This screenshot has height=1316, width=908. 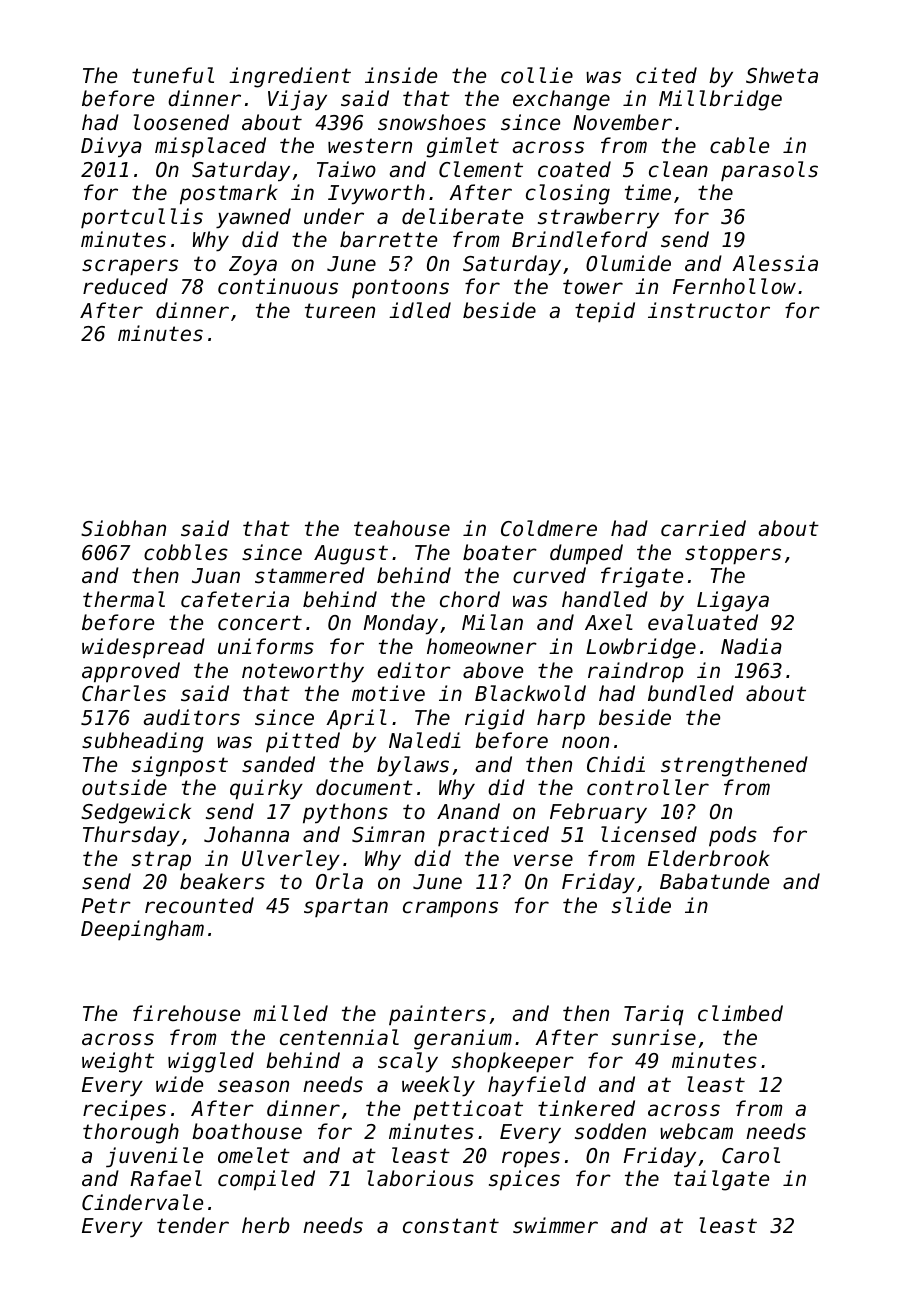 What do you see at coordinates (334, 216) in the screenshot?
I see `under` at bounding box center [334, 216].
